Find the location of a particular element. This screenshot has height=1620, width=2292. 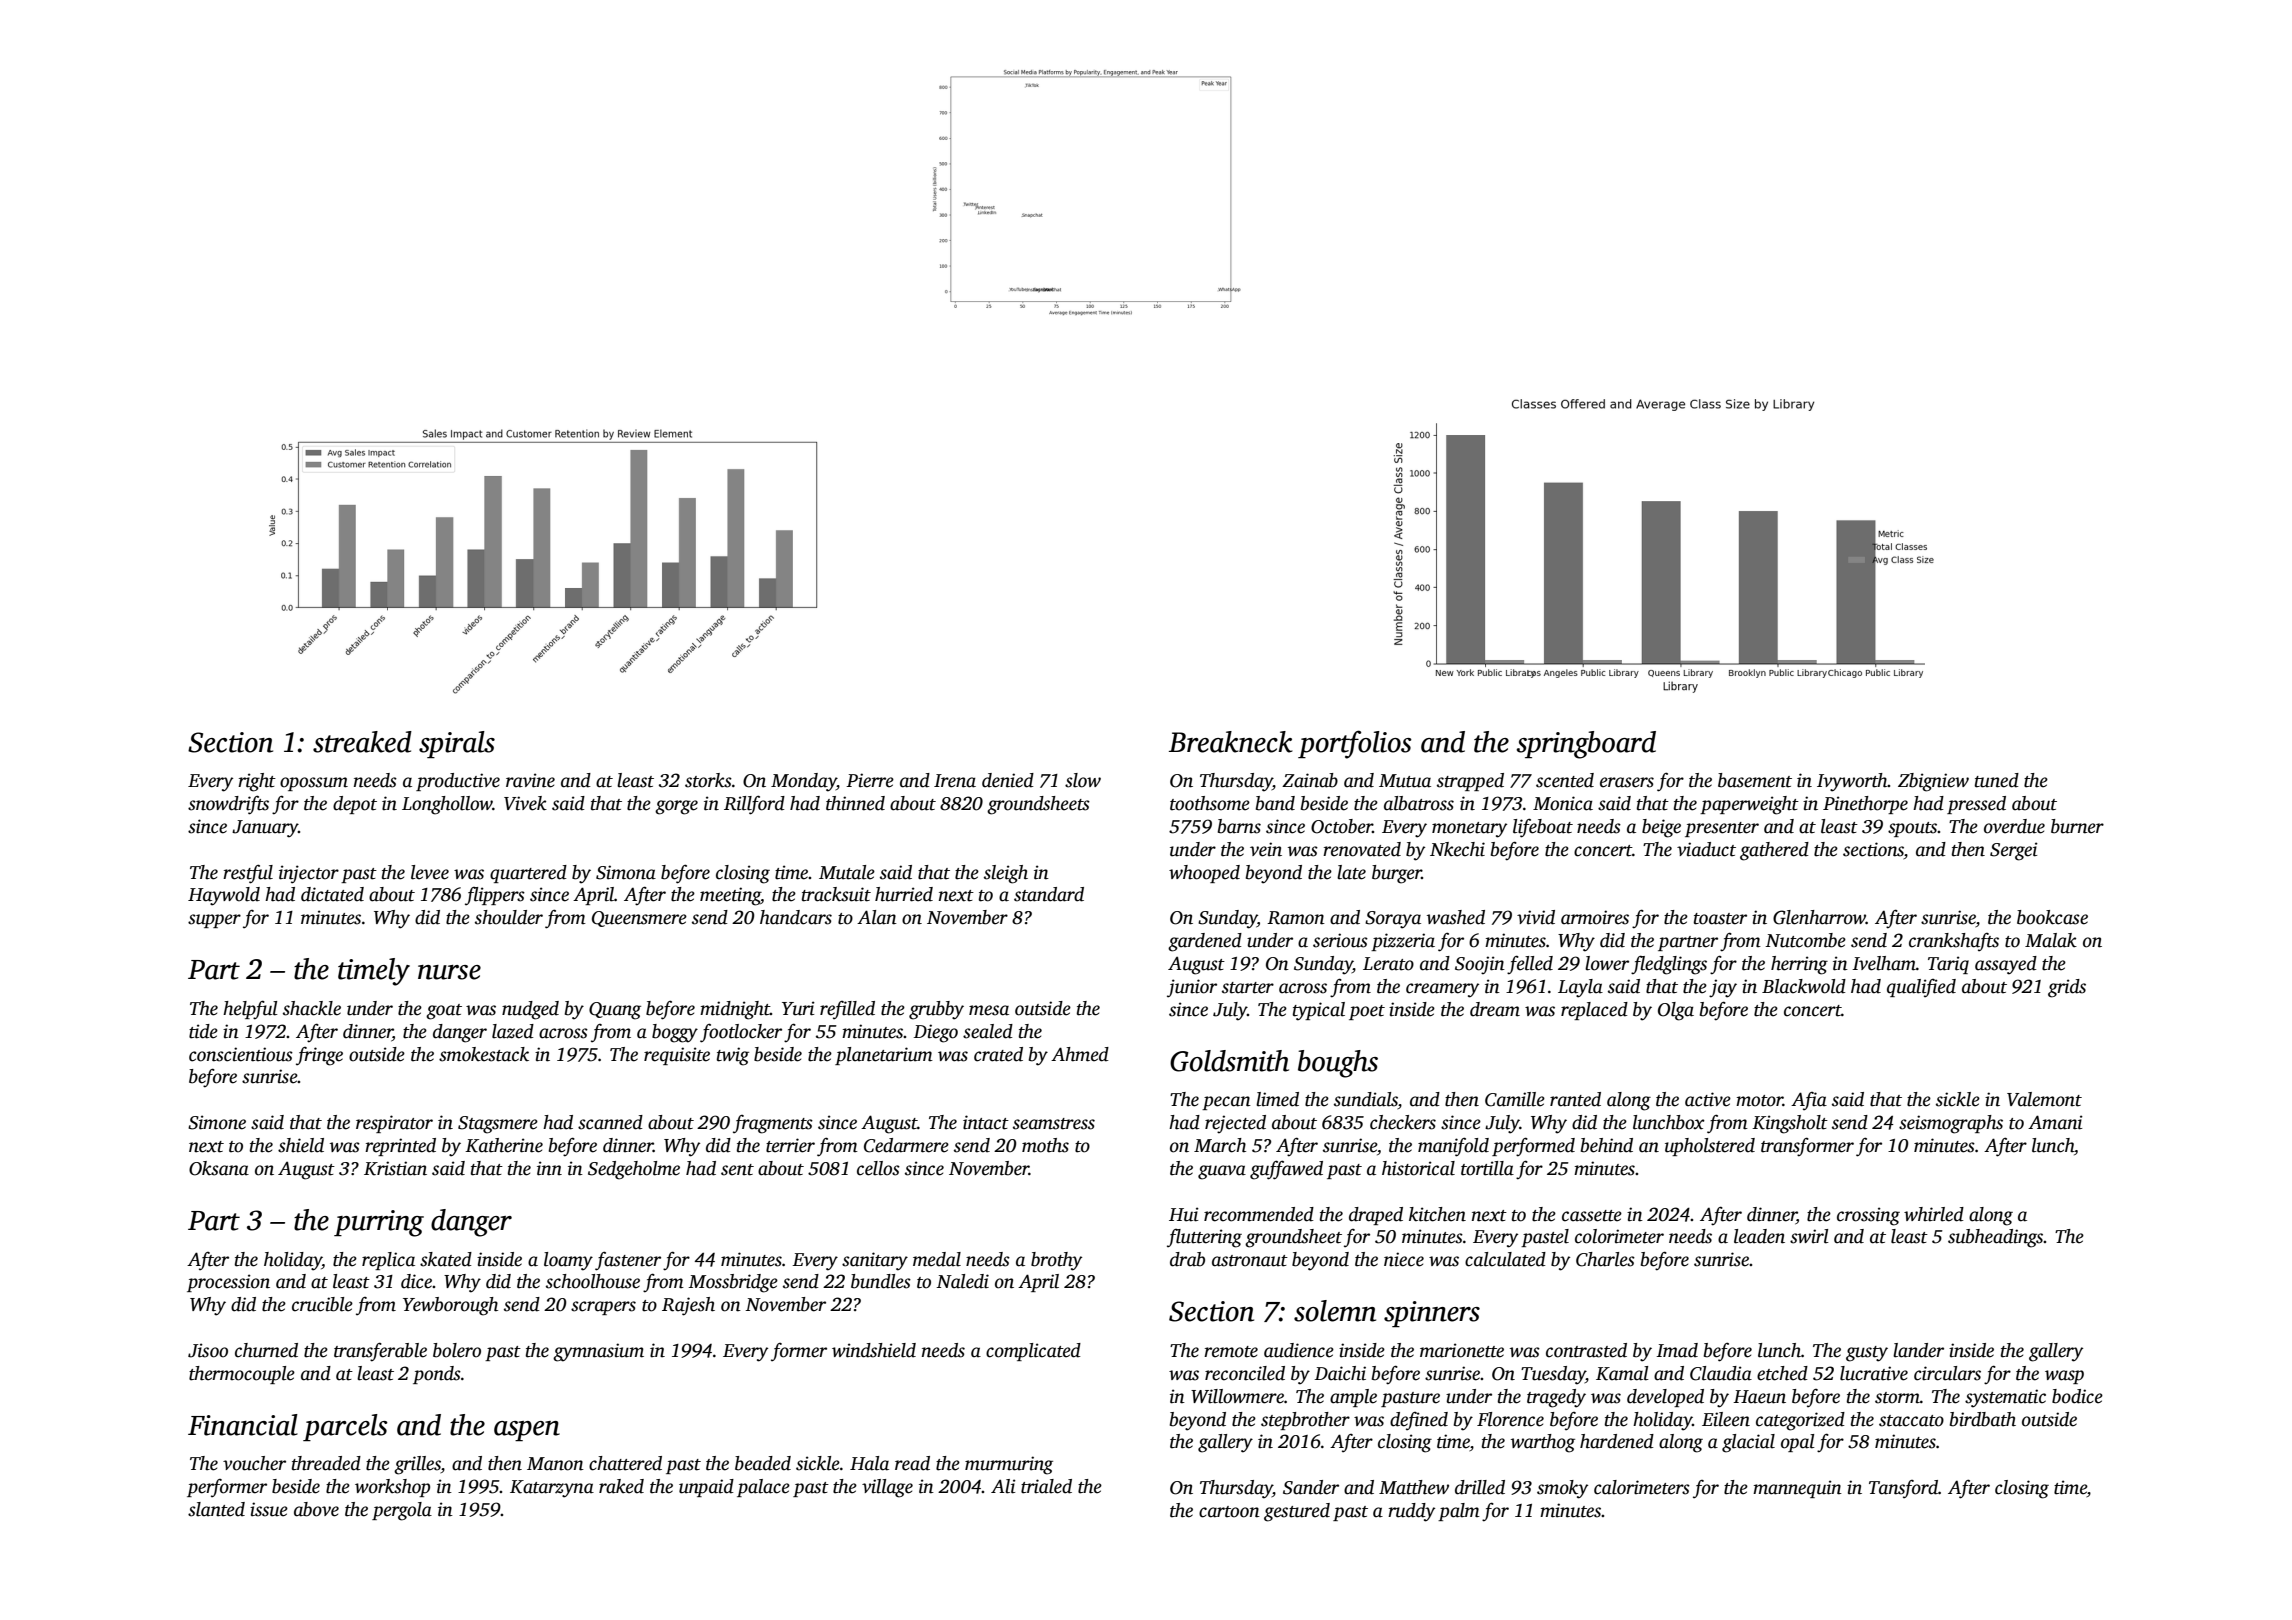

Kingsholt is located at coordinates (1790, 1124).
